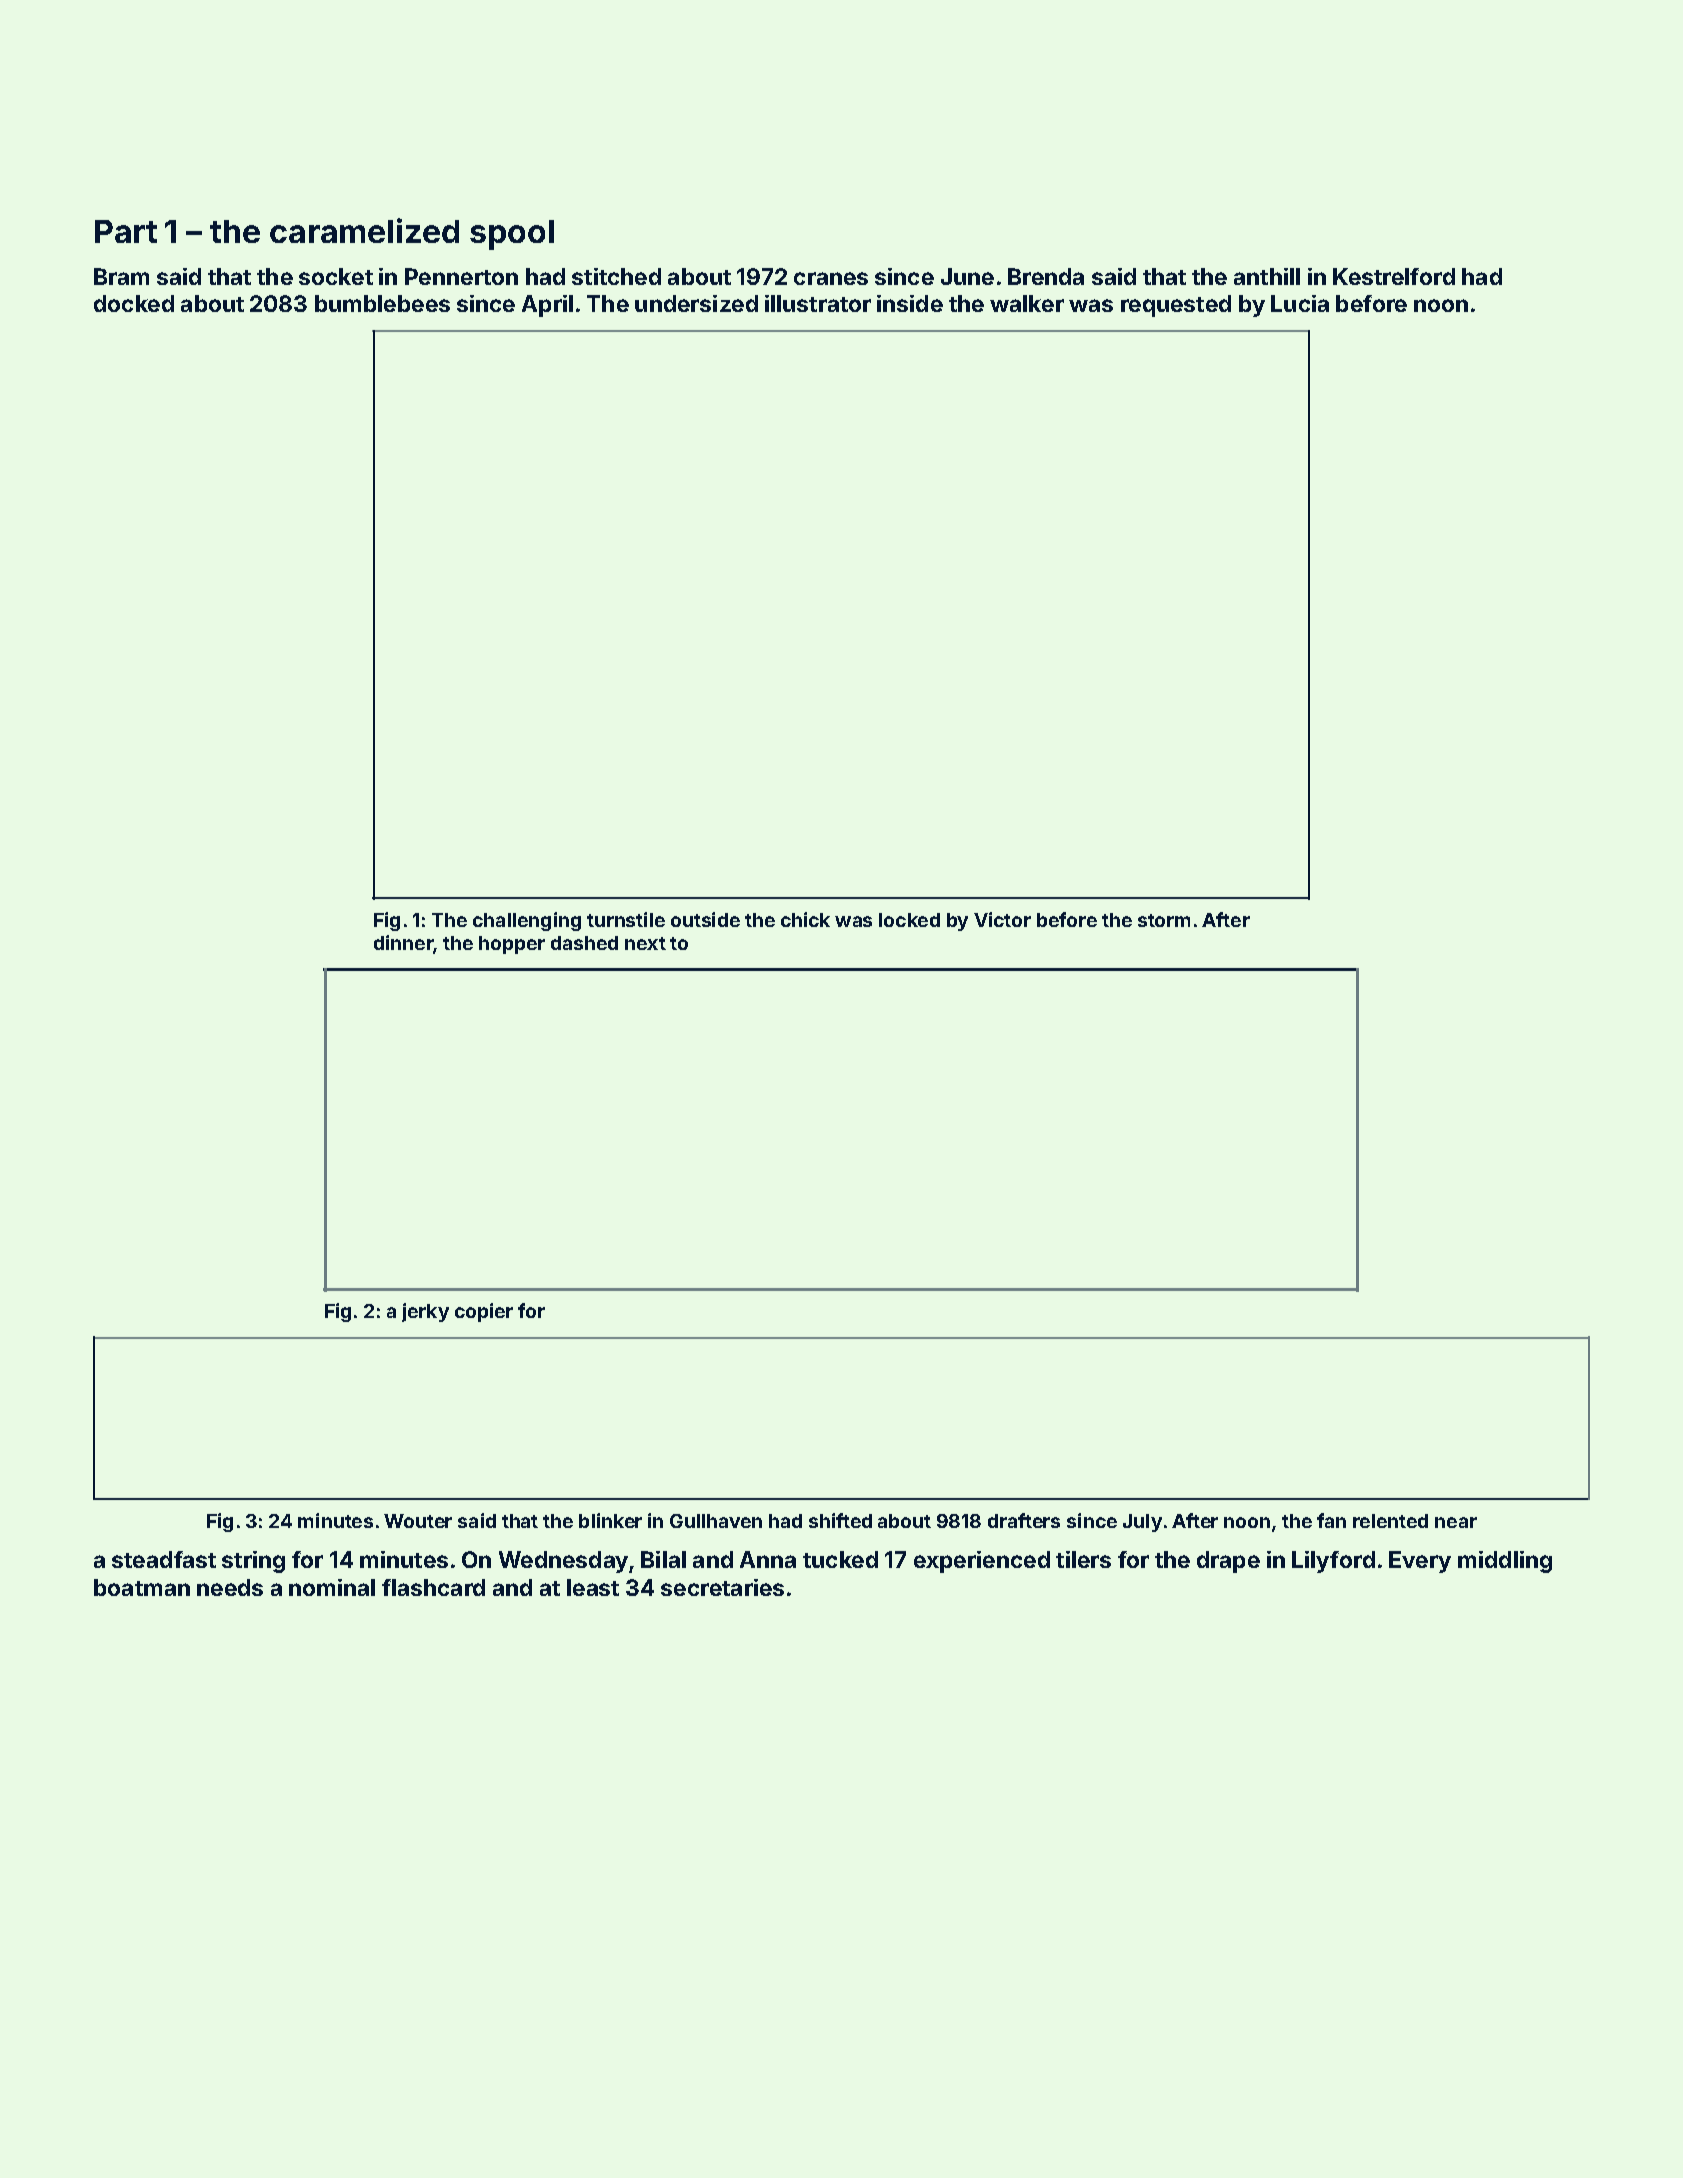 This screenshot has height=2178, width=1683. I want to click on Lucia, so click(1300, 303).
